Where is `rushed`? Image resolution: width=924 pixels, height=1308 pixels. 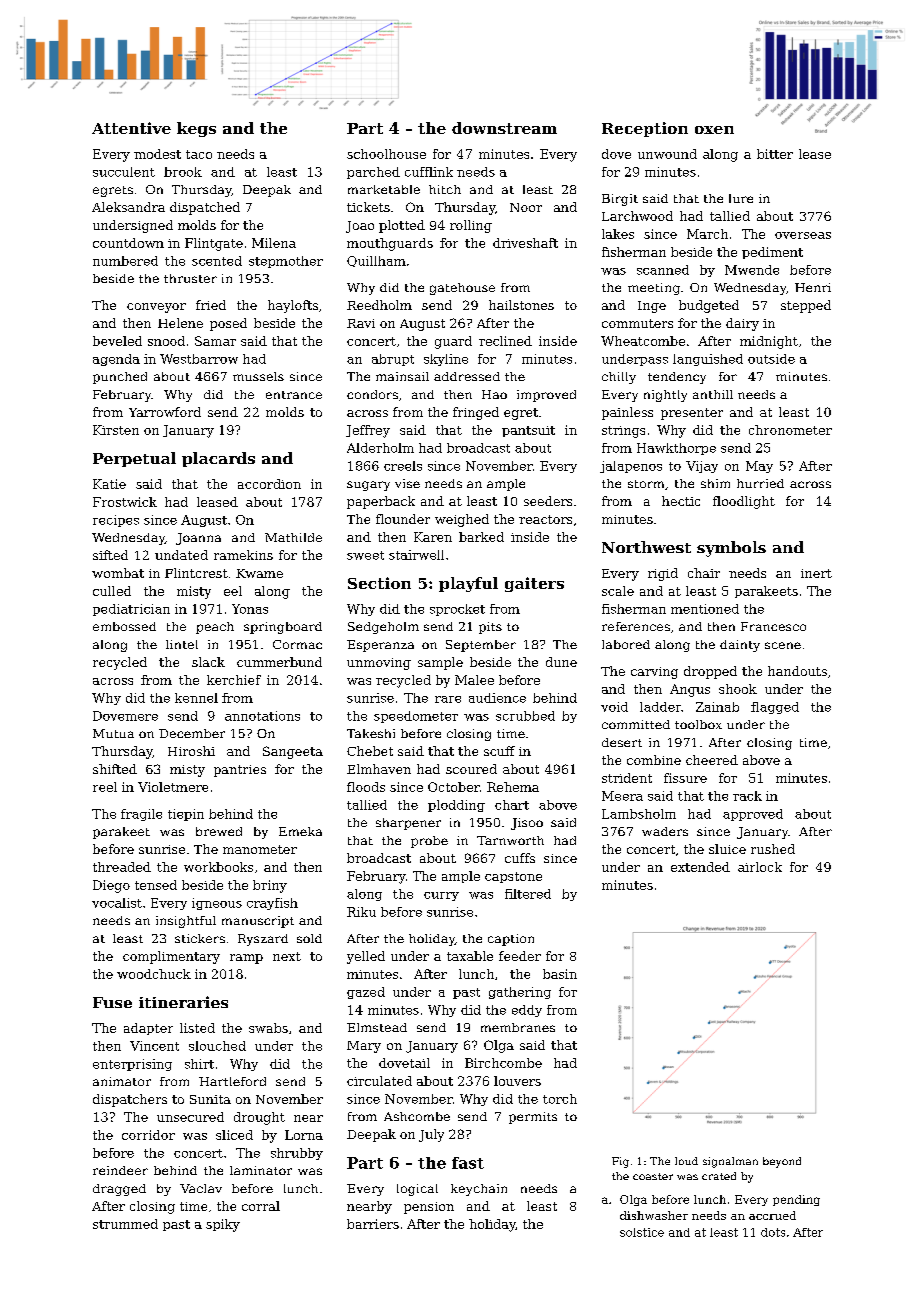
rushed is located at coordinates (773, 849).
